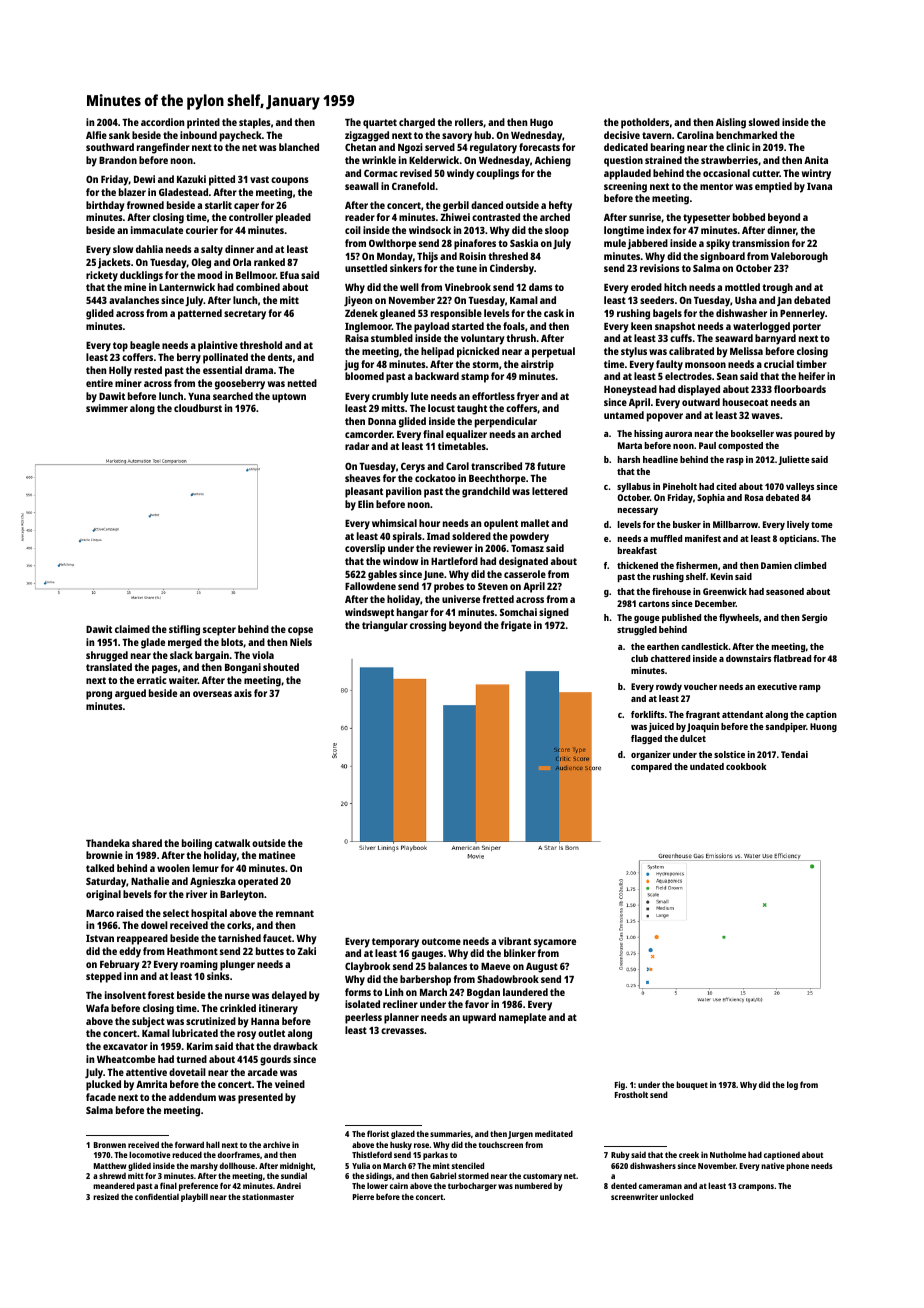 The image size is (924, 1308). What do you see at coordinates (162, 122) in the image?
I see `accordion` at bounding box center [162, 122].
